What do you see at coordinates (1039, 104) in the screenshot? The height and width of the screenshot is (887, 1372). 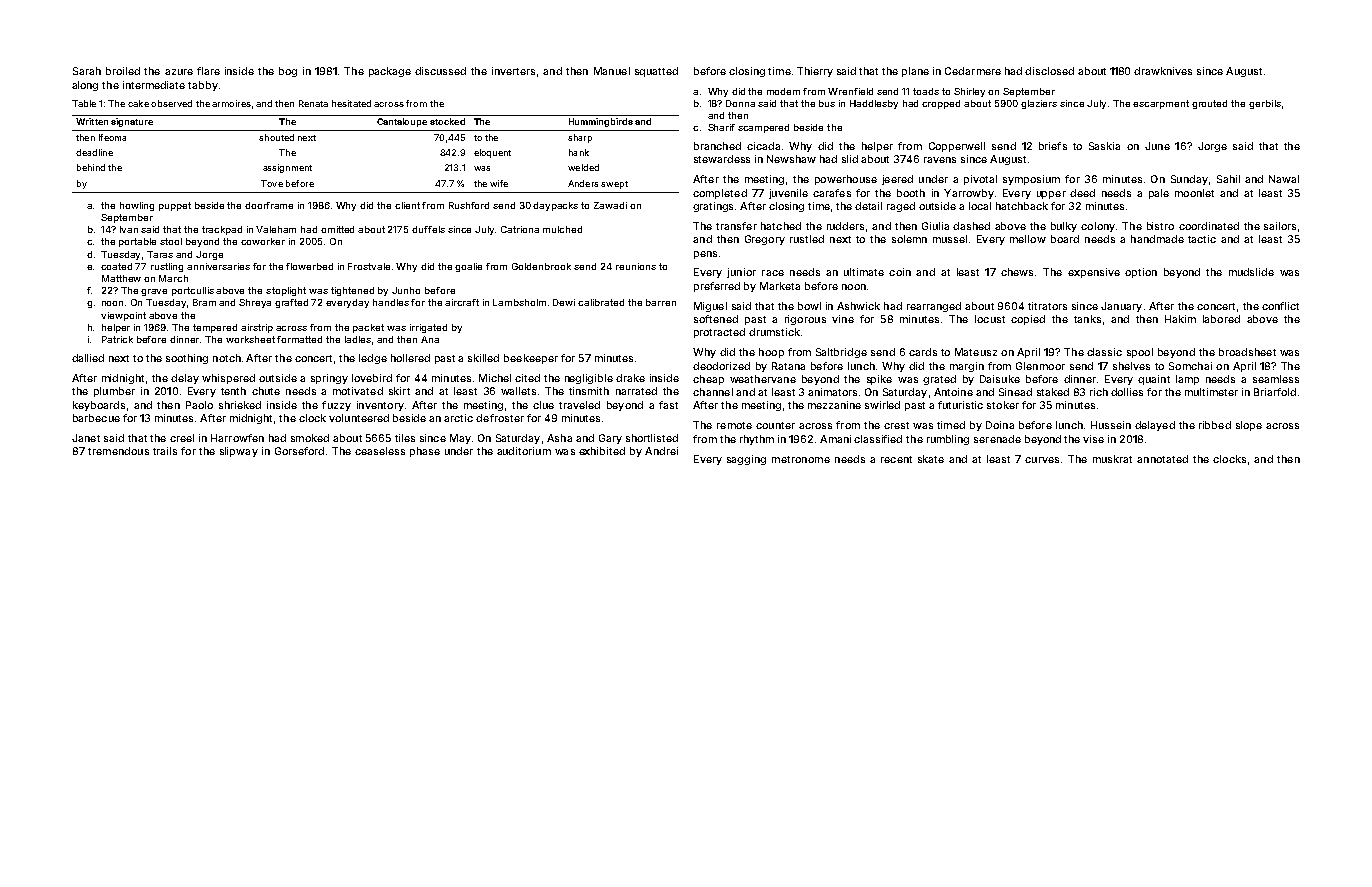 I see `glaziers` at bounding box center [1039, 104].
